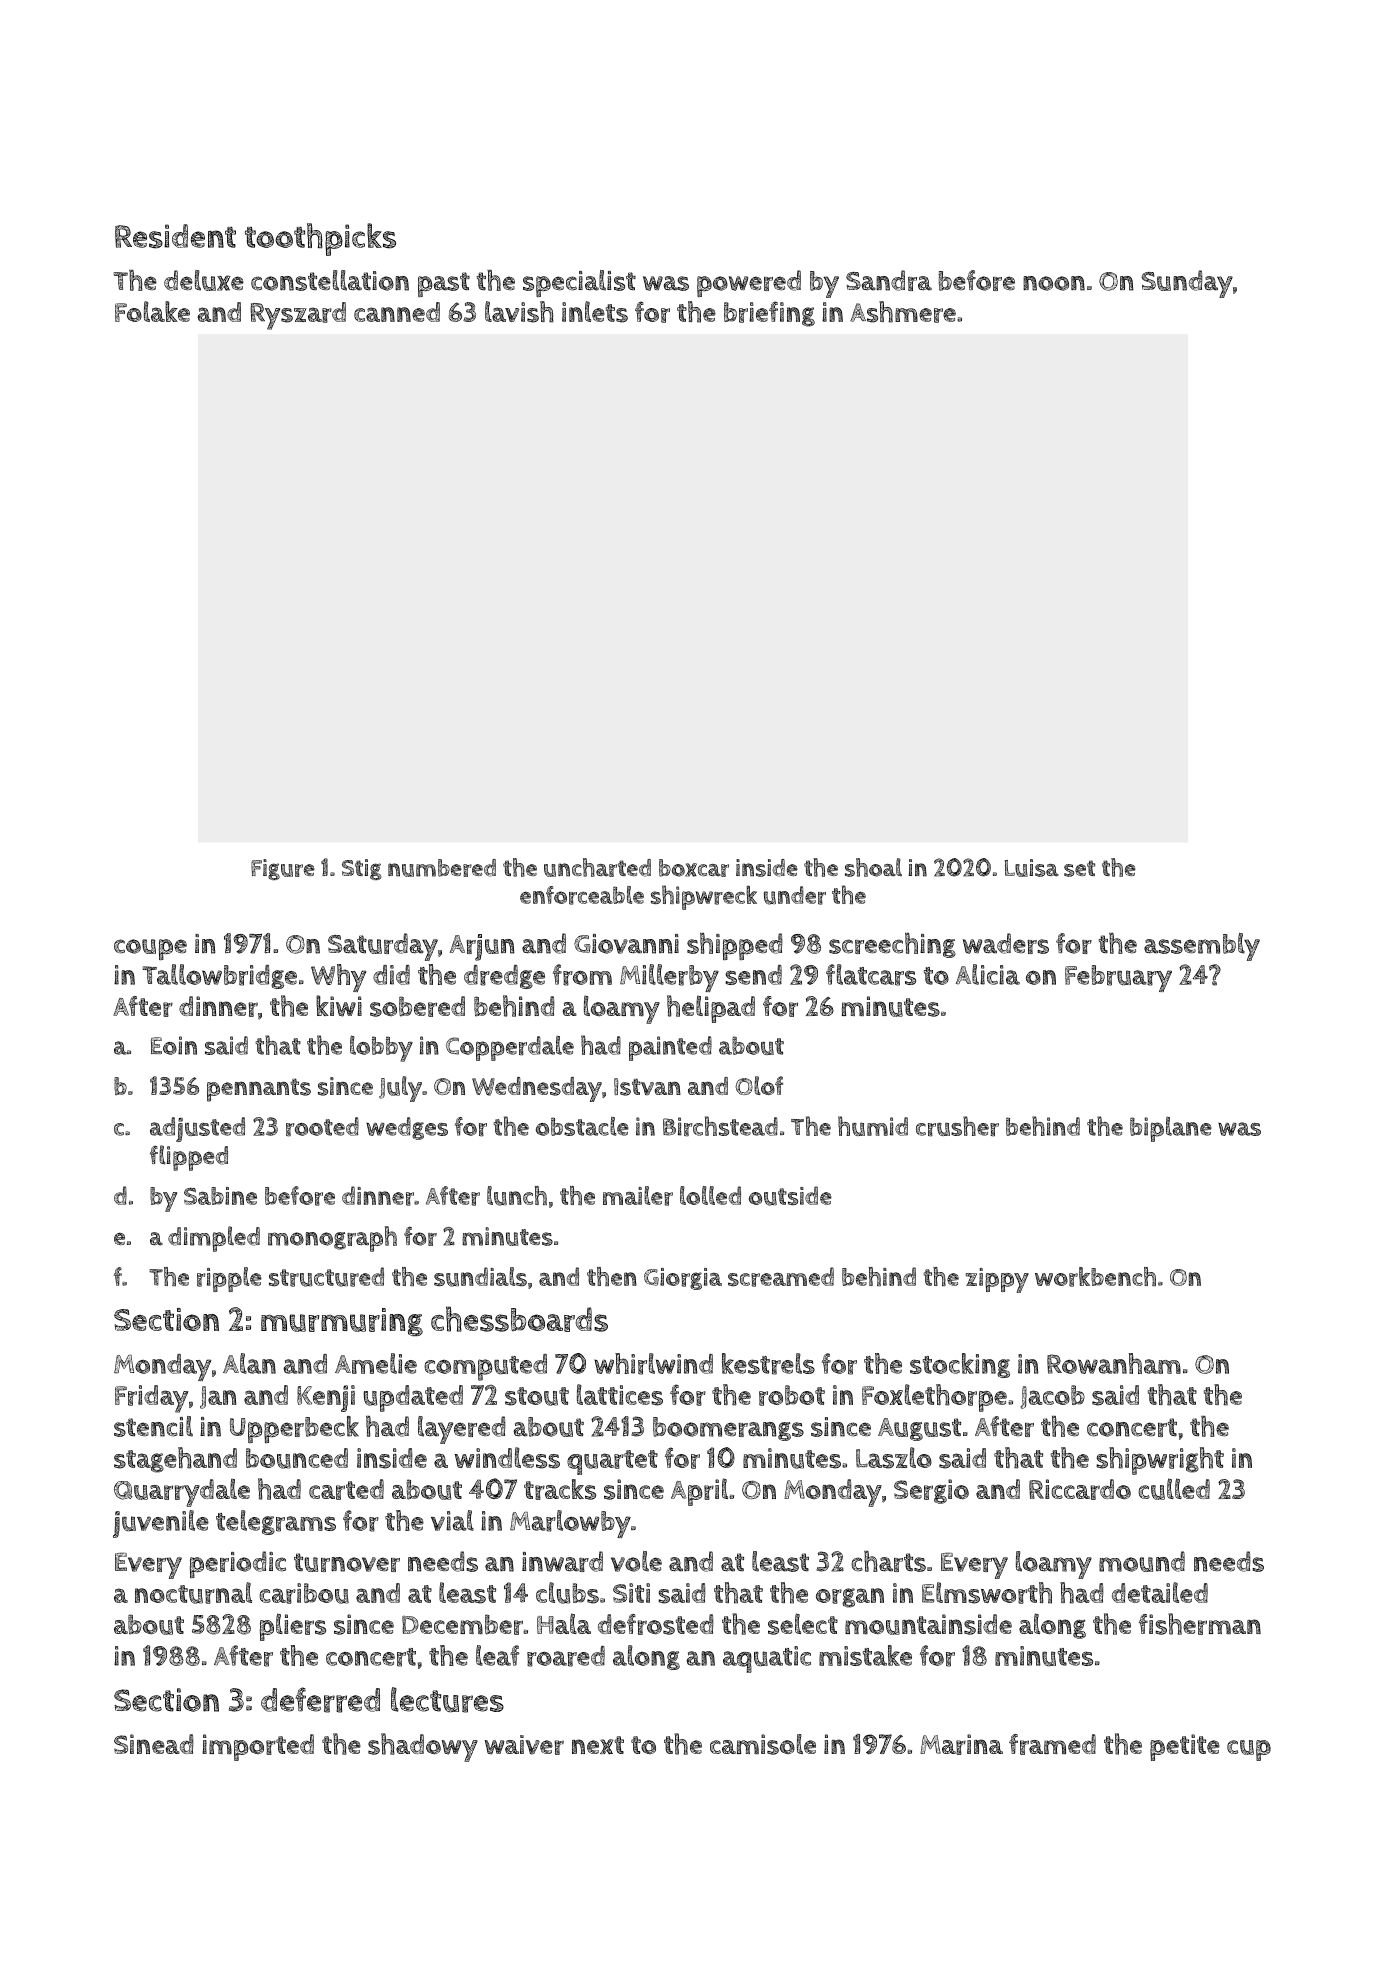 The height and width of the image is (1969, 1386). Describe the element at coordinates (1079, 868) in the image. I see `set` at that location.
